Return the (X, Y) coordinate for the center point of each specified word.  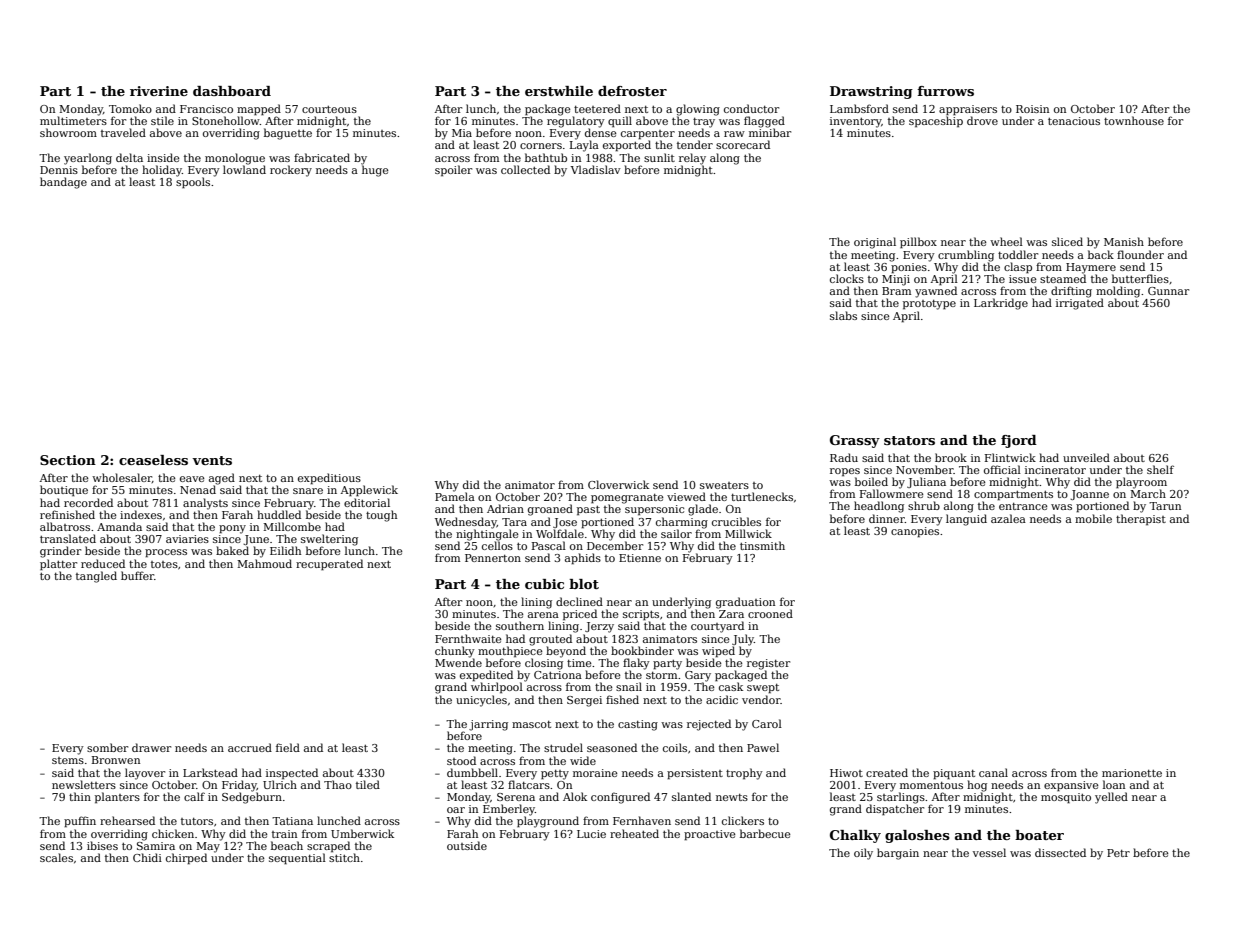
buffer (137, 575)
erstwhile (559, 91)
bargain (898, 854)
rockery (291, 171)
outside (467, 845)
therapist (1141, 519)
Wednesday (466, 523)
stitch (344, 857)
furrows (945, 91)
